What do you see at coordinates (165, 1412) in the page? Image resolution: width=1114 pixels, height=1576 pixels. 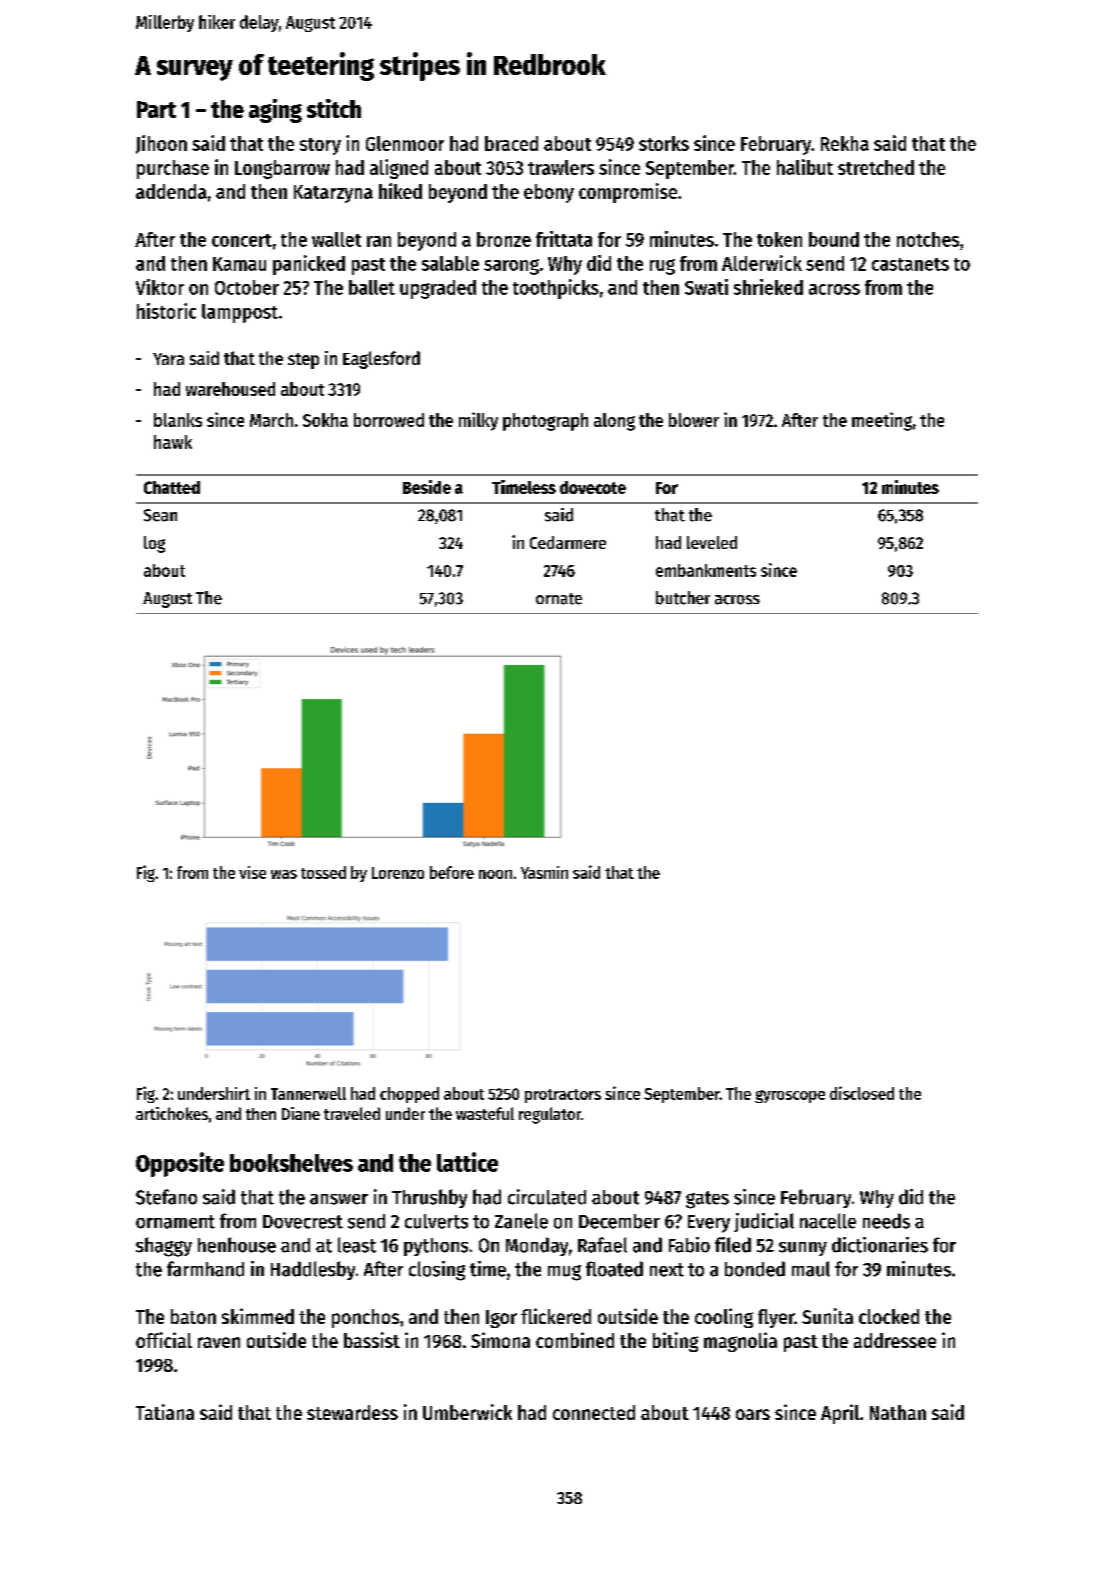 I see `Tatiana` at bounding box center [165, 1412].
